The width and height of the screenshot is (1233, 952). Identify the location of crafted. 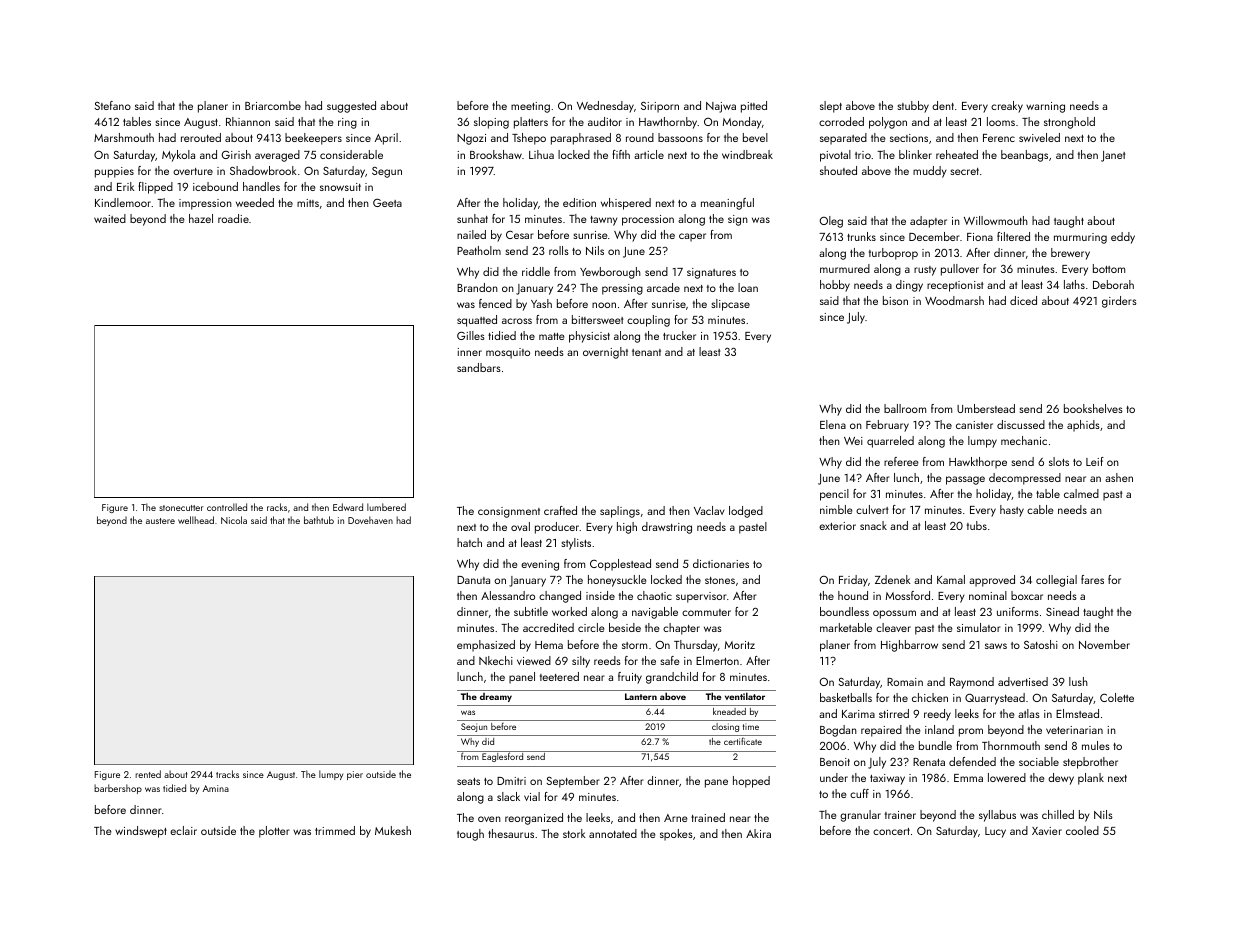
(560, 510).
